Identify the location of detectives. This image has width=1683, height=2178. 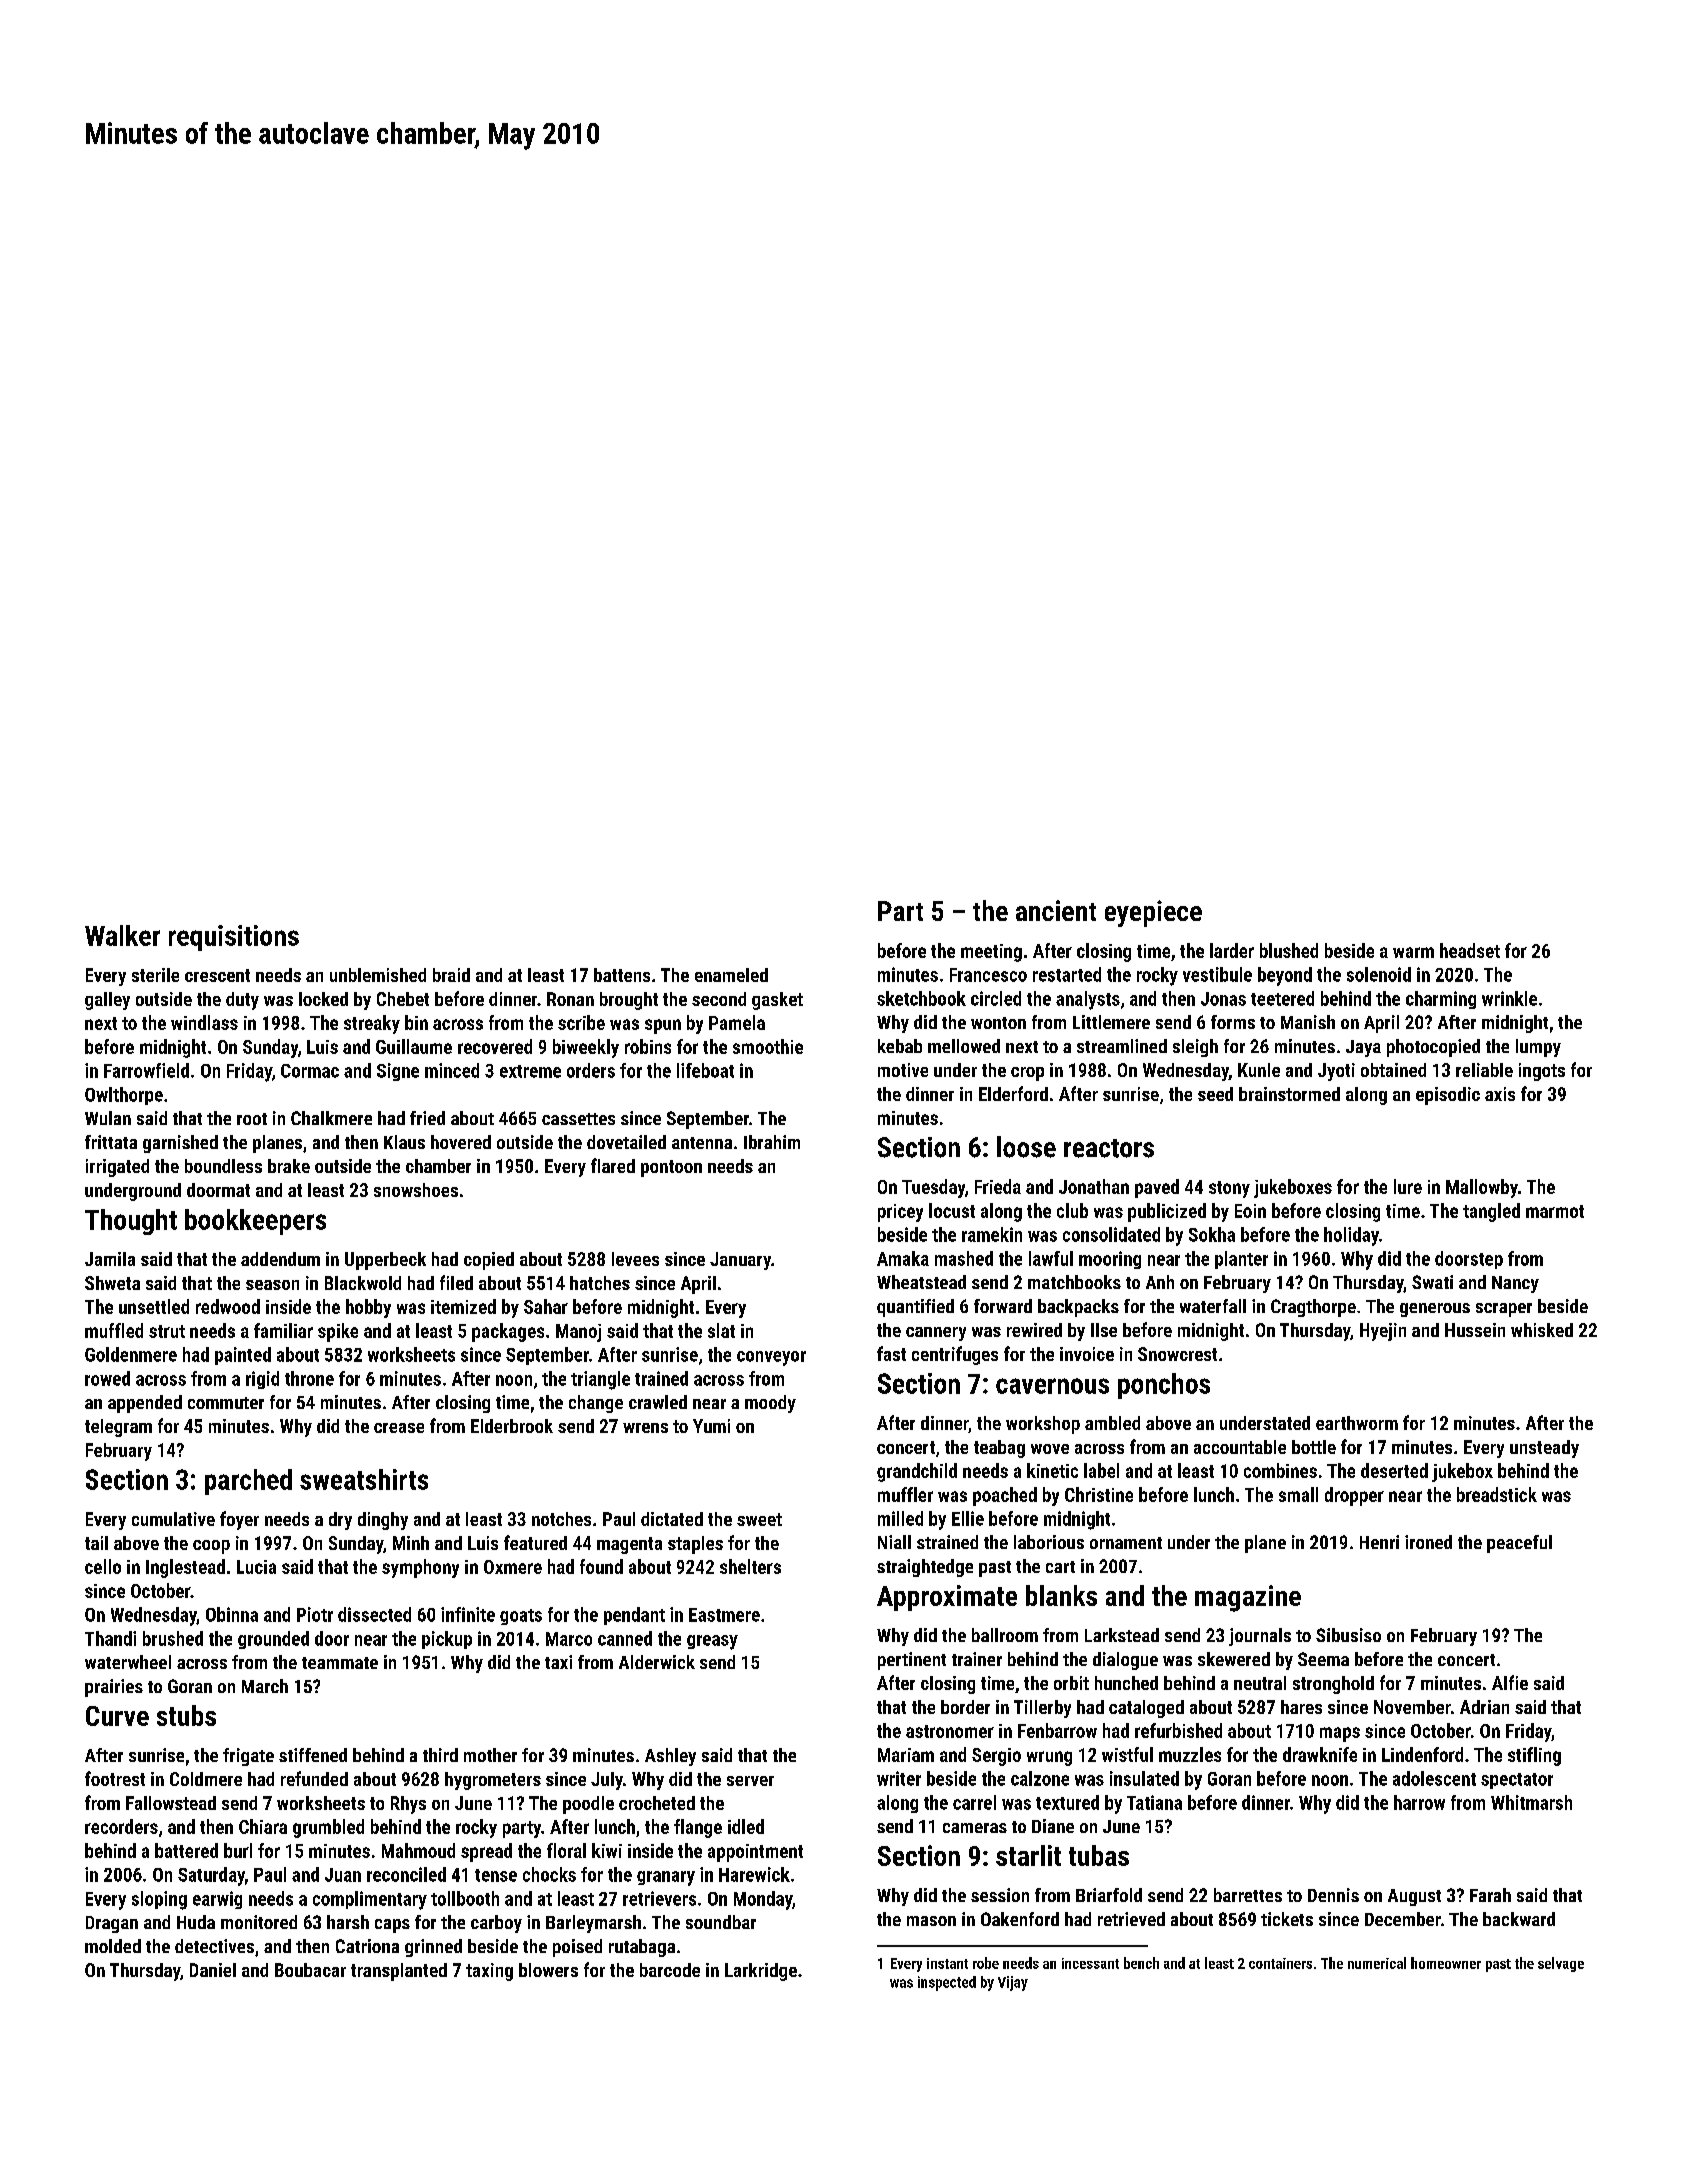
(214, 1946).
